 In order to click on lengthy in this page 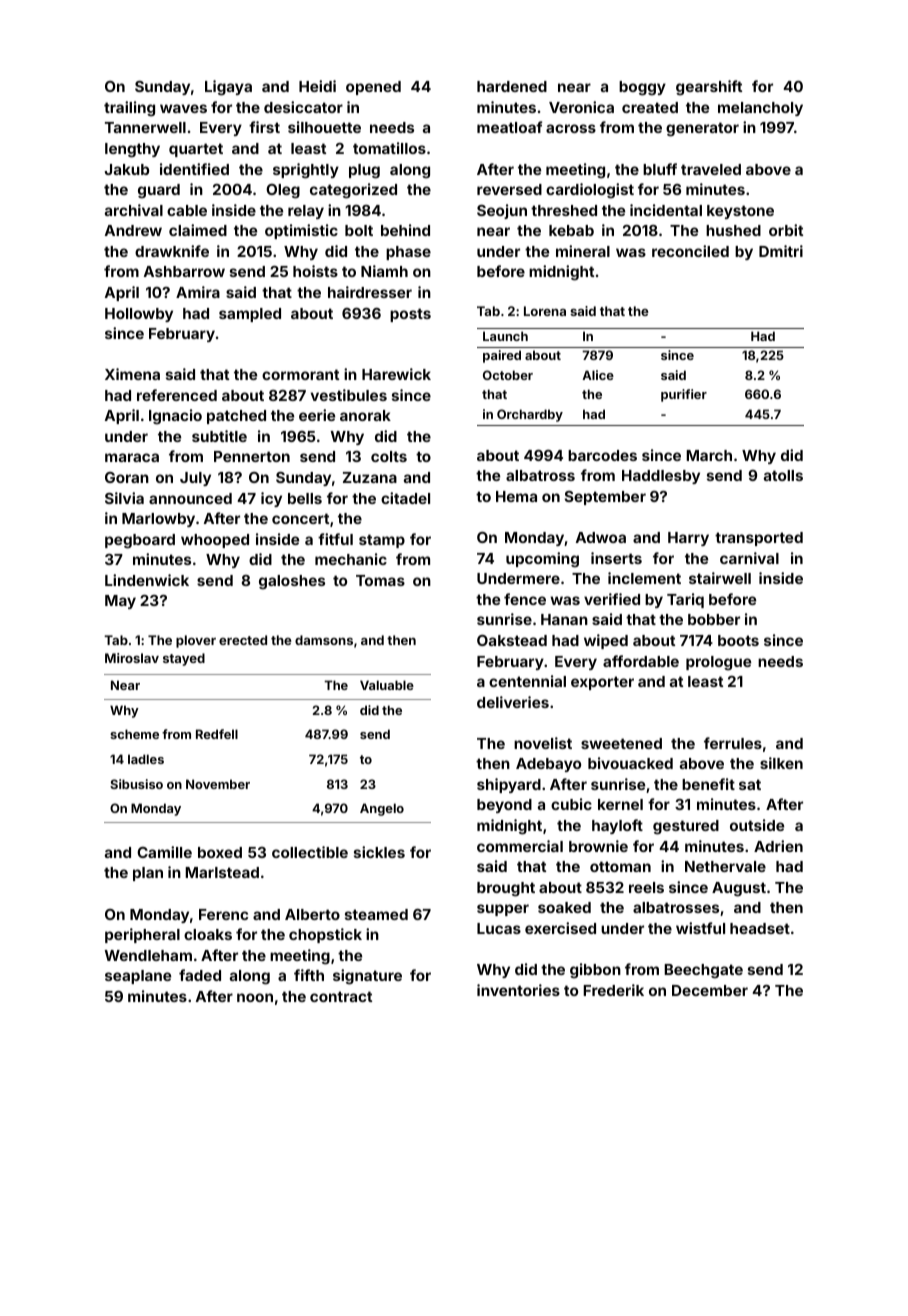, I will do `click(132, 150)`.
